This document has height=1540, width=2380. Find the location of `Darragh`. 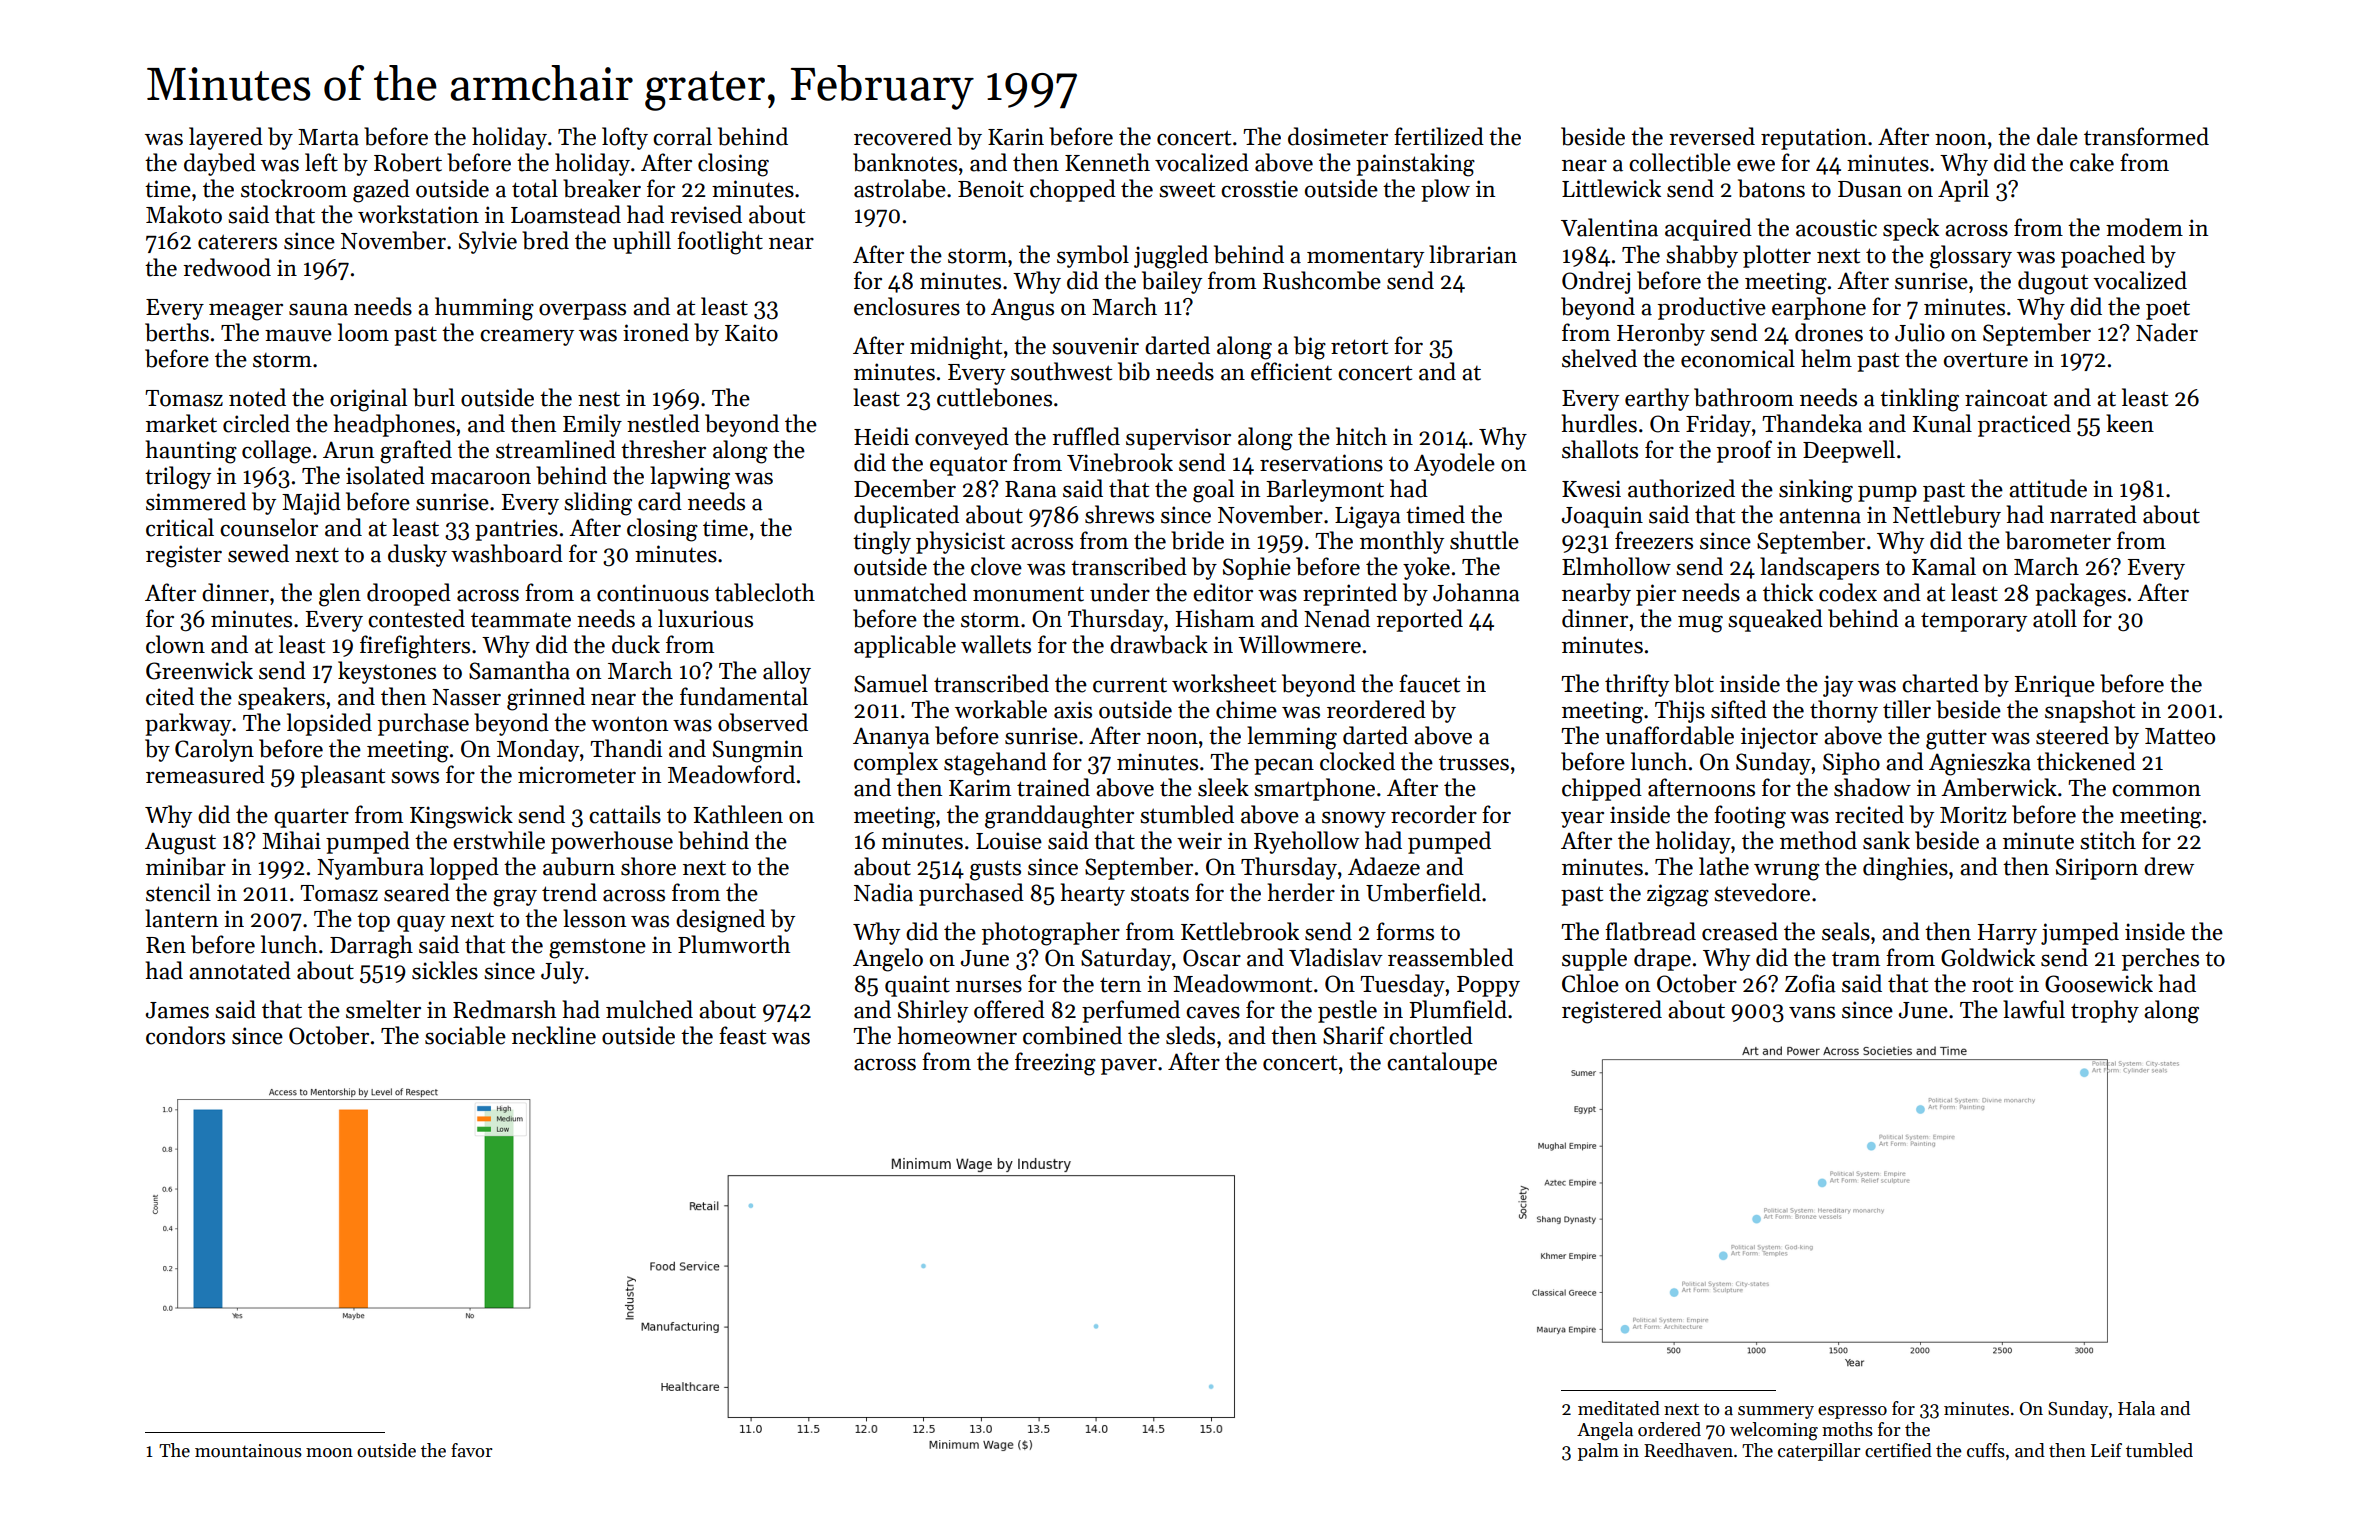

Darragh is located at coordinates (371, 947).
